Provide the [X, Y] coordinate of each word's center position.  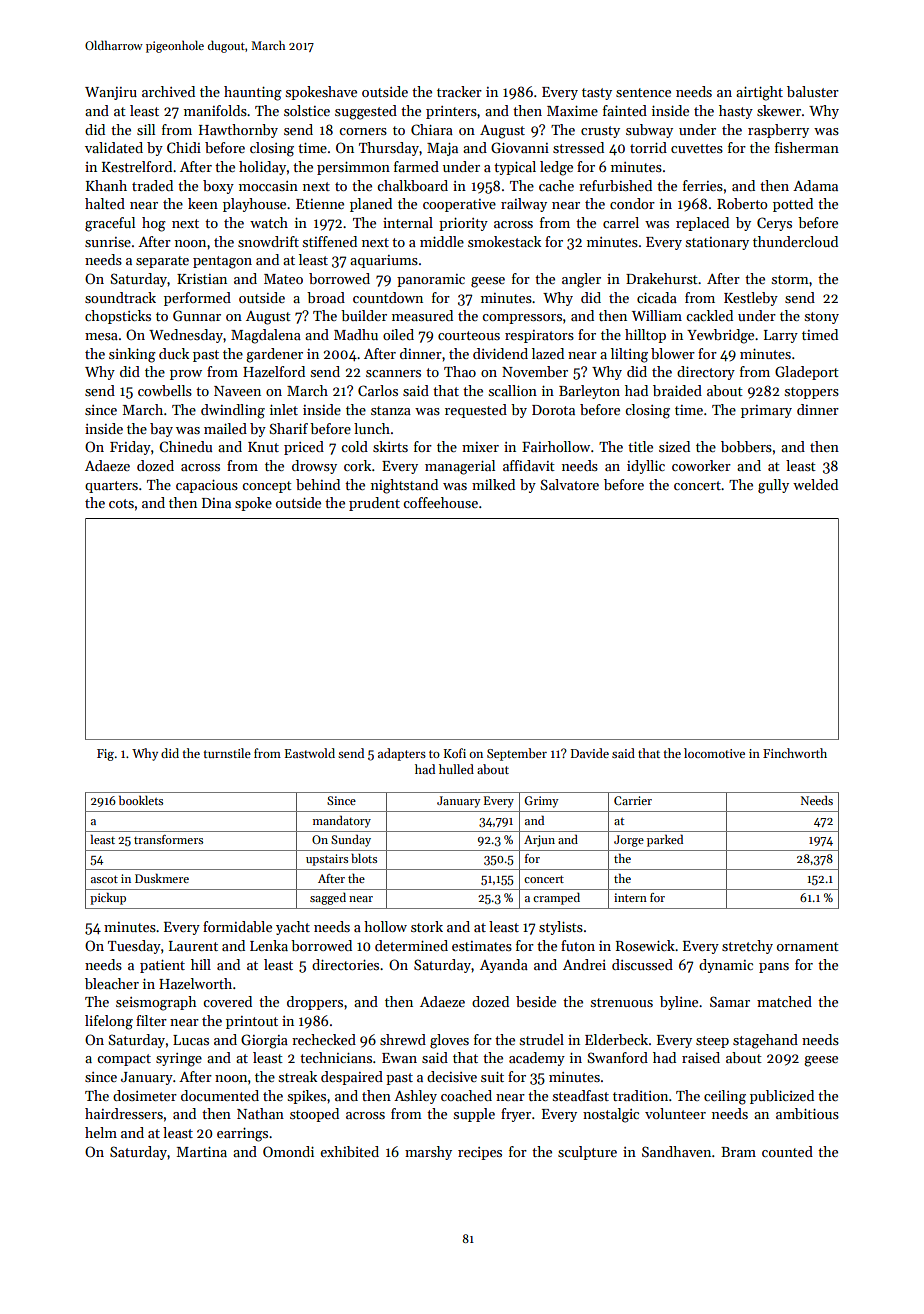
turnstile [227, 753]
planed [371, 205]
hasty [736, 112]
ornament [808, 946]
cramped [556, 899]
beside [536, 1001]
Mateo [283, 279]
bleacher [112, 983]
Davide [590, 753]
